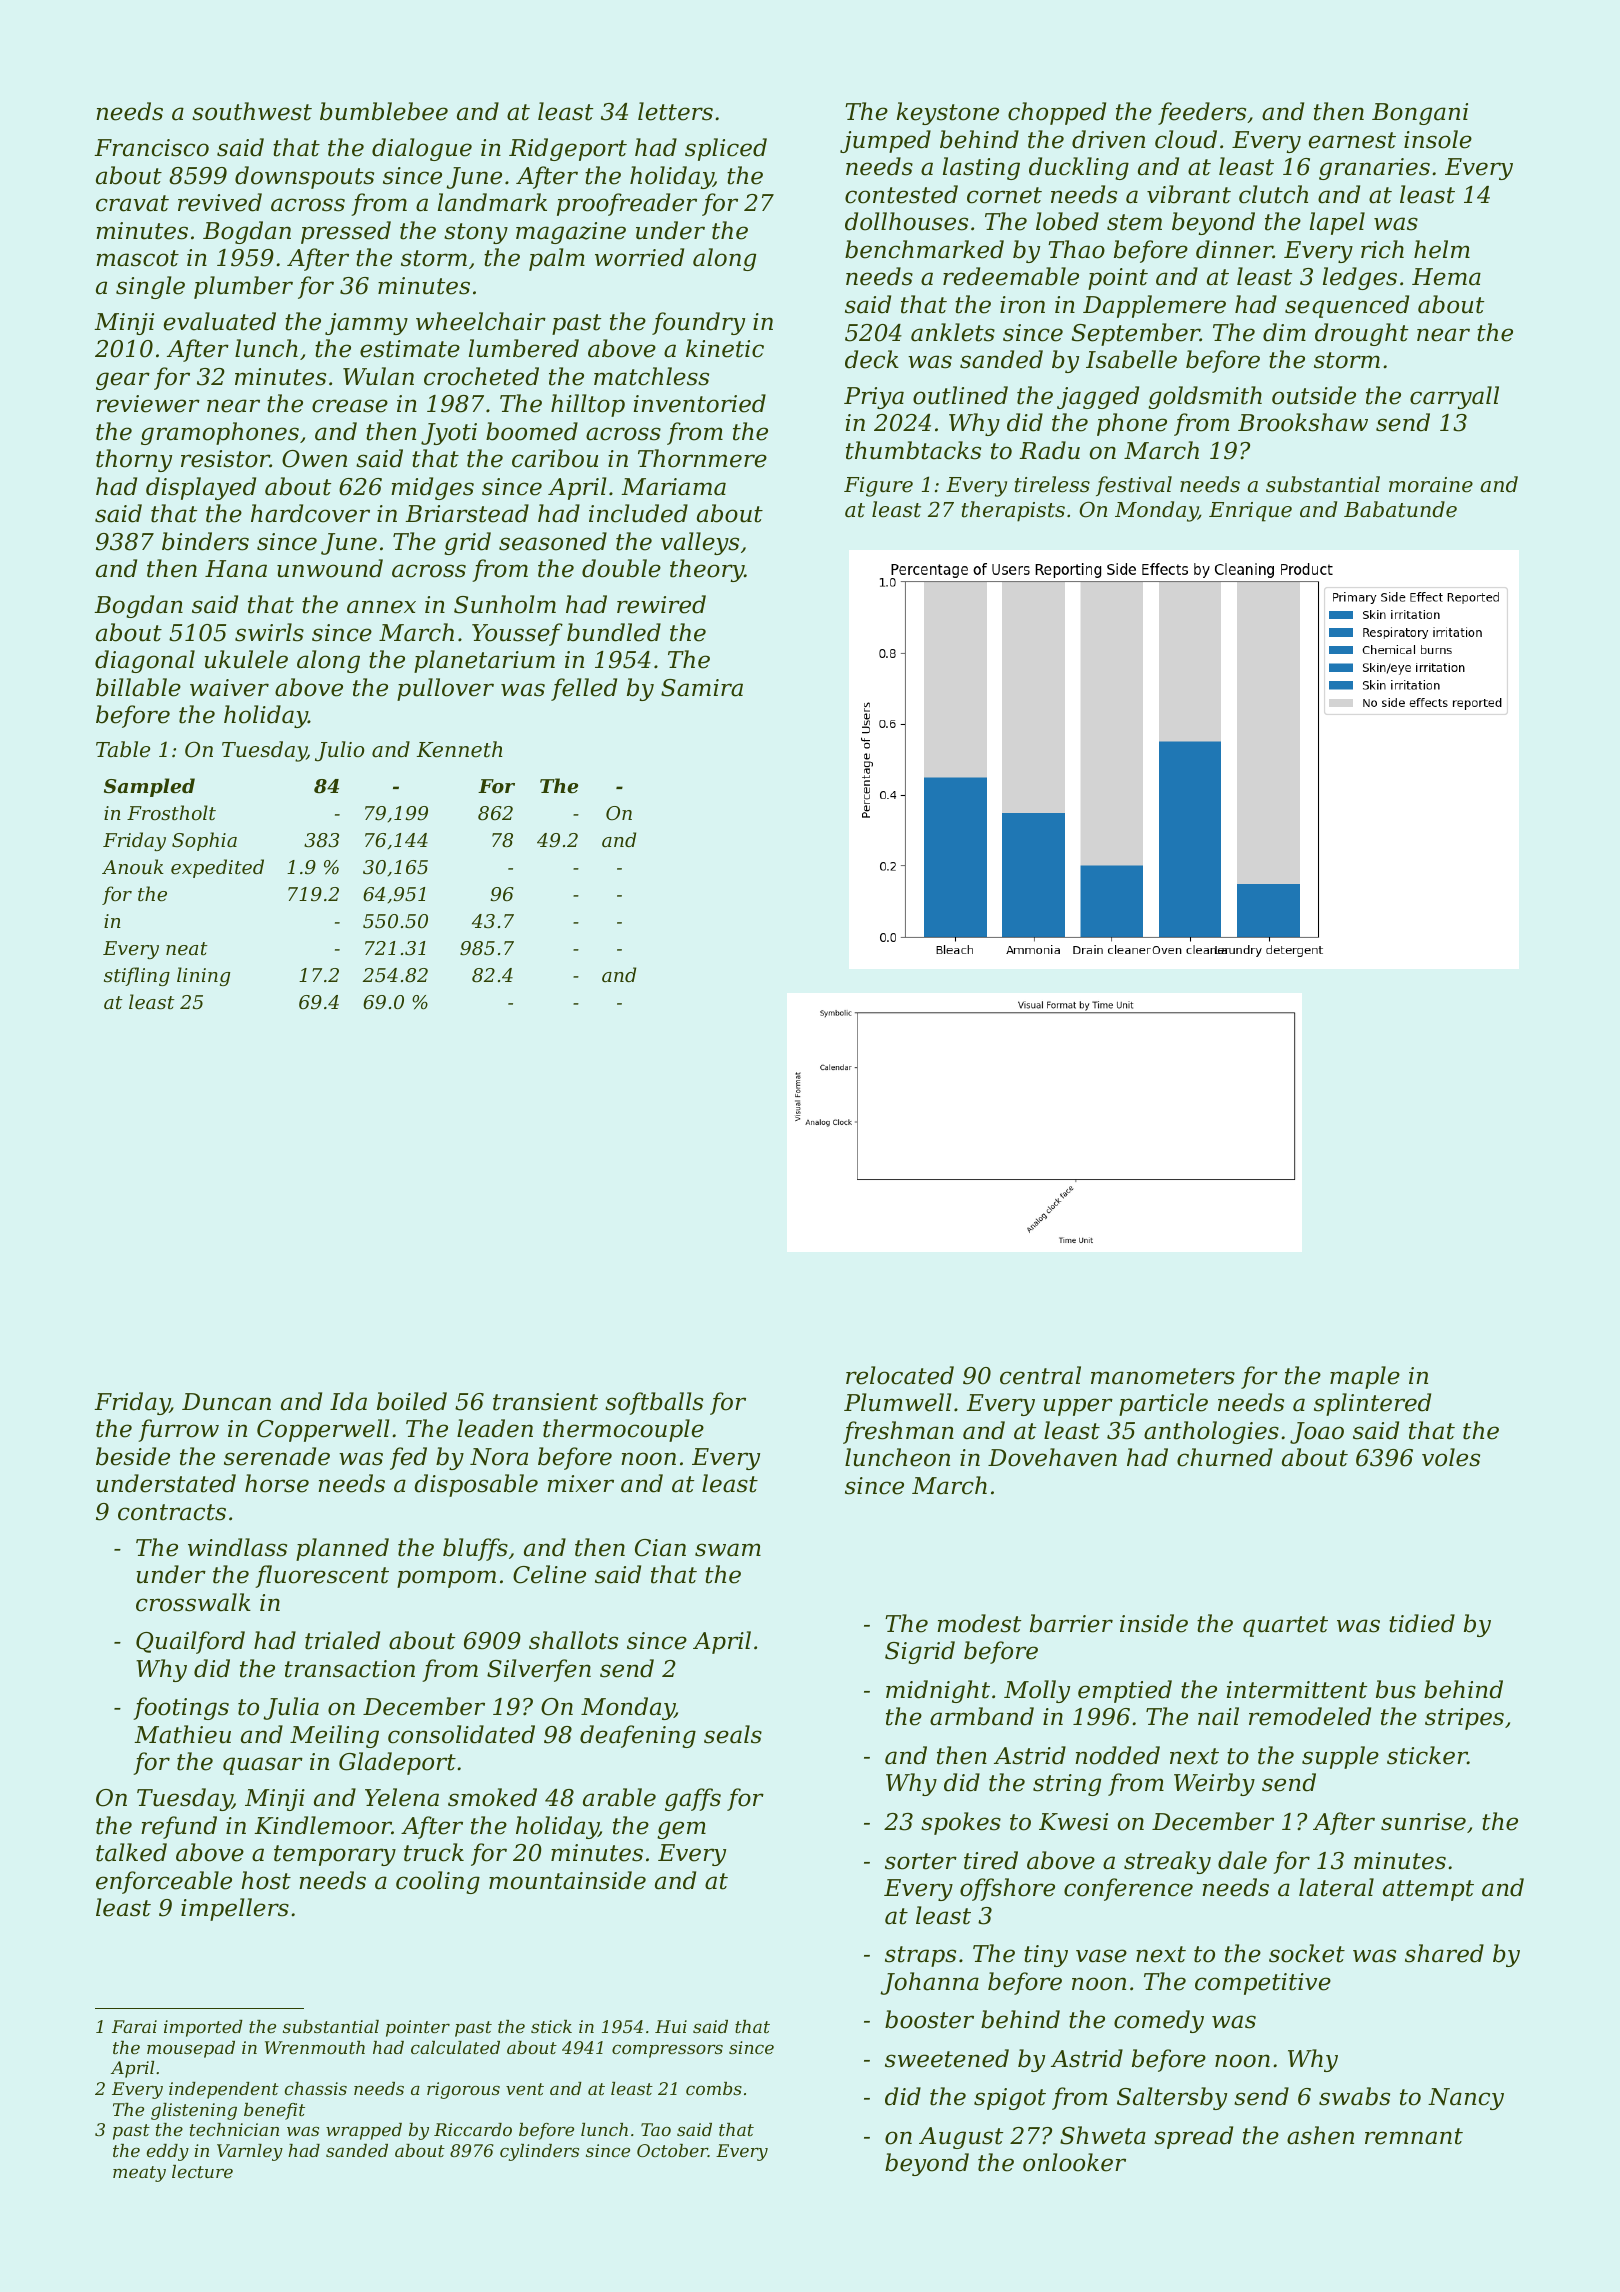  Describe the element at coordinates (202, 2171) in the document. I see `lecture` at that location.
